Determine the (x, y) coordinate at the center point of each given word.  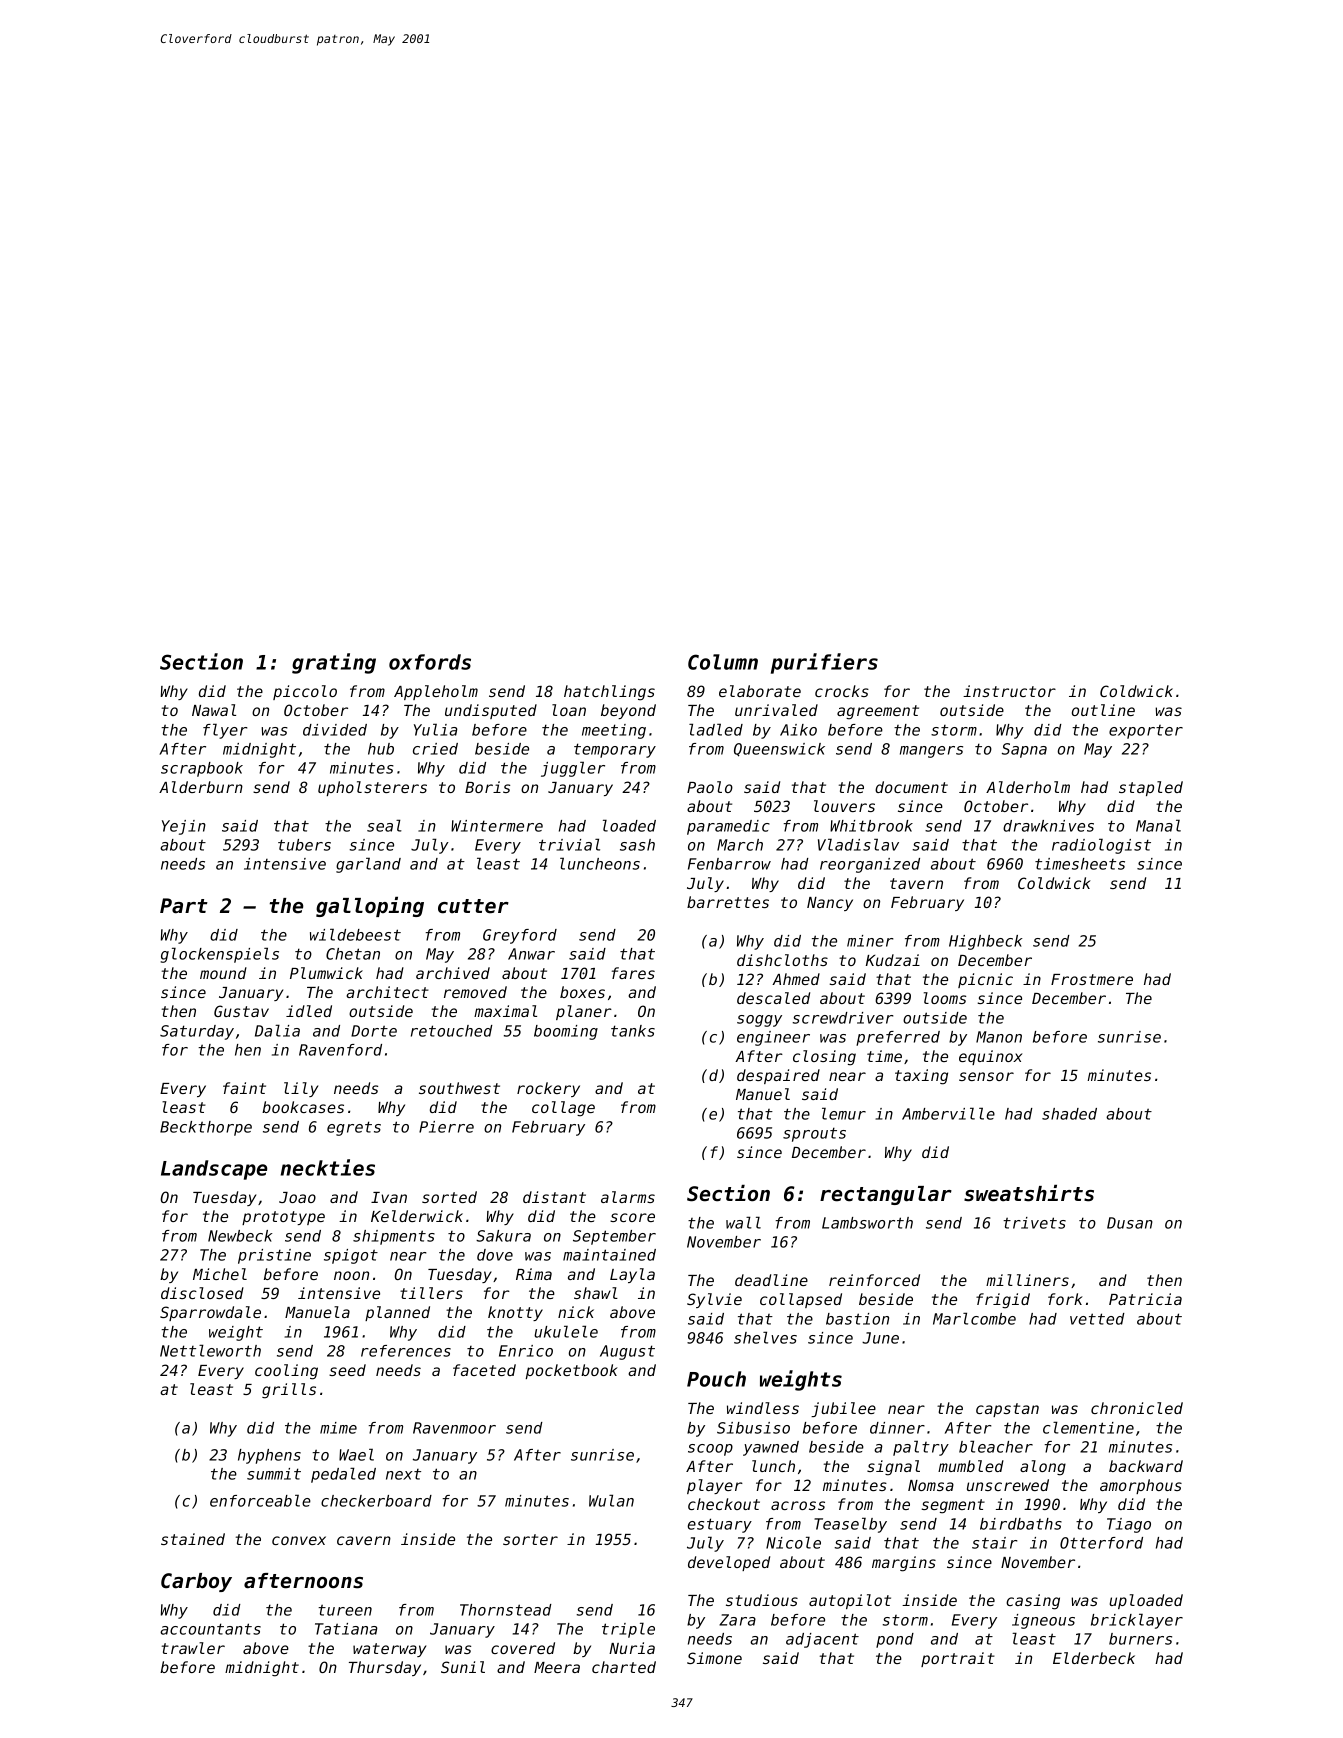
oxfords (430, 662)
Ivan (389, 1197)
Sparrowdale (210, 1313)
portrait (958, 1659)
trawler (193, 1648)
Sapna (1024, 750)
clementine (1088, 1427)
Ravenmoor (454, 1428)
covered (523, 1648)
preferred (898, 1038)
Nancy (830, 904)
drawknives (1048, 826)
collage (563, 1109)
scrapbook (202, 769)
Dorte (374, 1031)
